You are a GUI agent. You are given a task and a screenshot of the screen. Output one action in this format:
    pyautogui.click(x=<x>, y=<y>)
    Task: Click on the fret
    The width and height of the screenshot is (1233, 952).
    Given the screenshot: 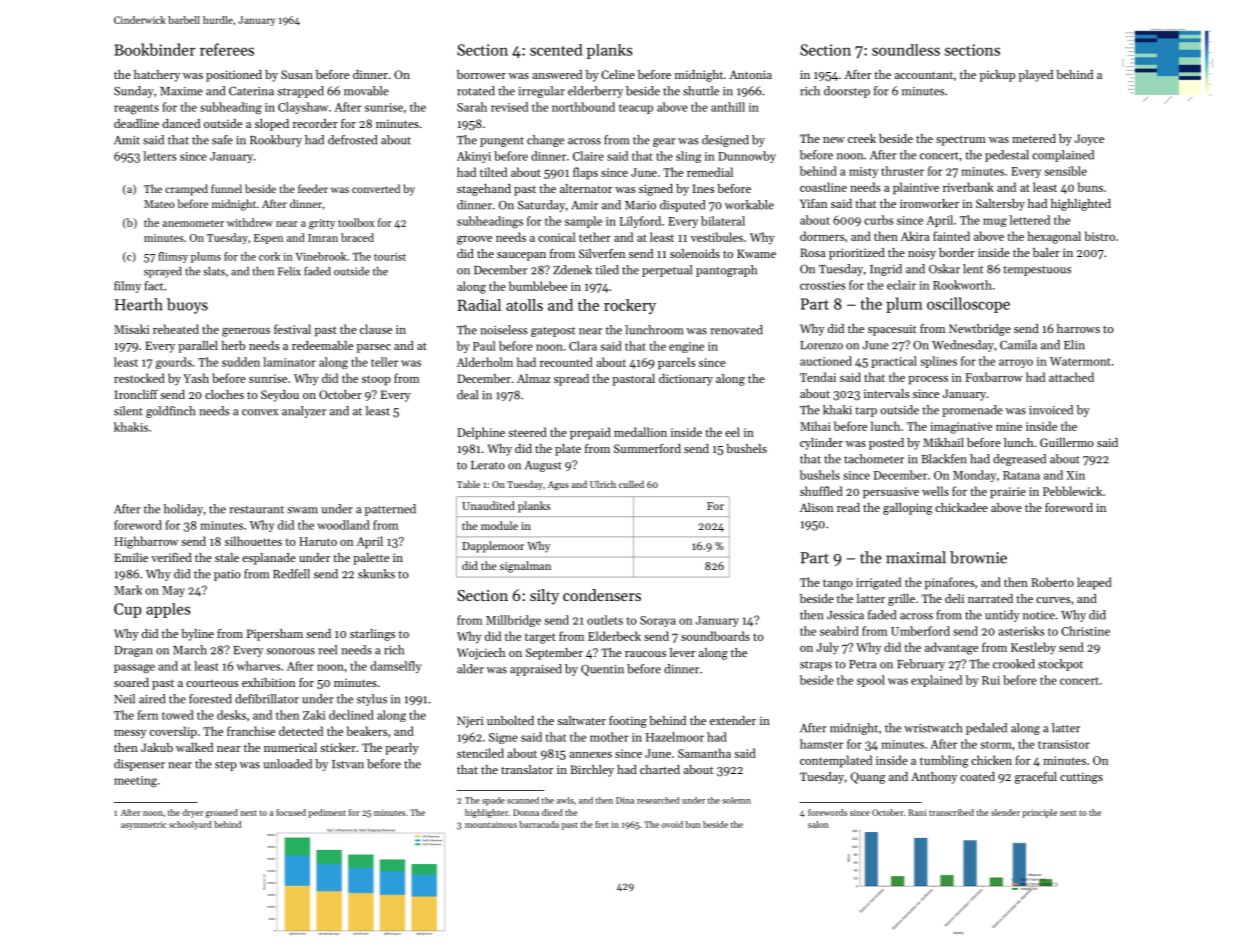 What is the action you would take?
    pyautogui.click(x=602, y=824)
